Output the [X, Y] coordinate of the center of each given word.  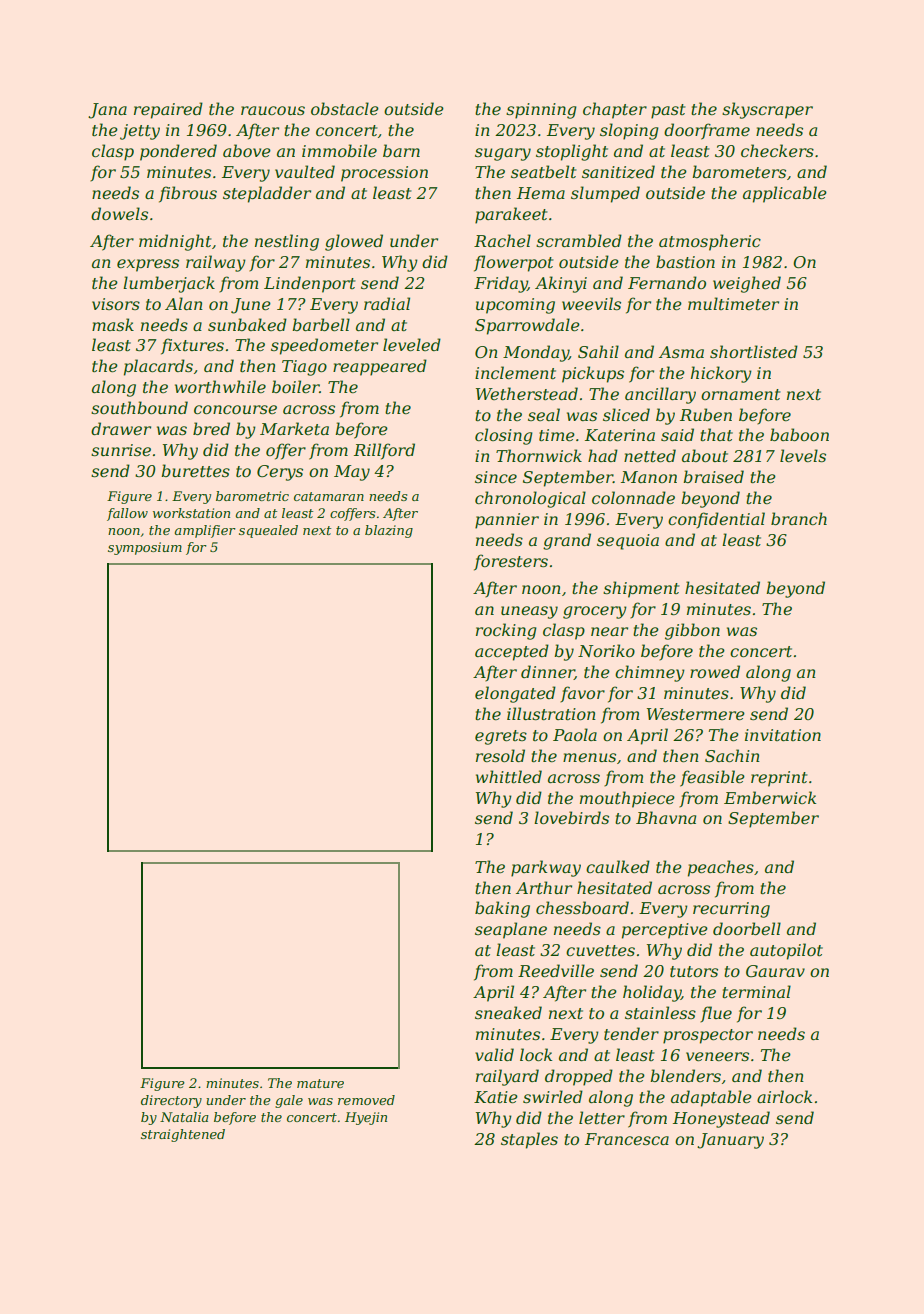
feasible [712, 778]
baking [502, 909]
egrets [501, 737]
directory [171, 1101]
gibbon [692, 631]
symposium [145, 548]
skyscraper [767, 110]
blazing [389, 531]
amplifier [205, 531]
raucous [273, 110]
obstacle [345, 108]
